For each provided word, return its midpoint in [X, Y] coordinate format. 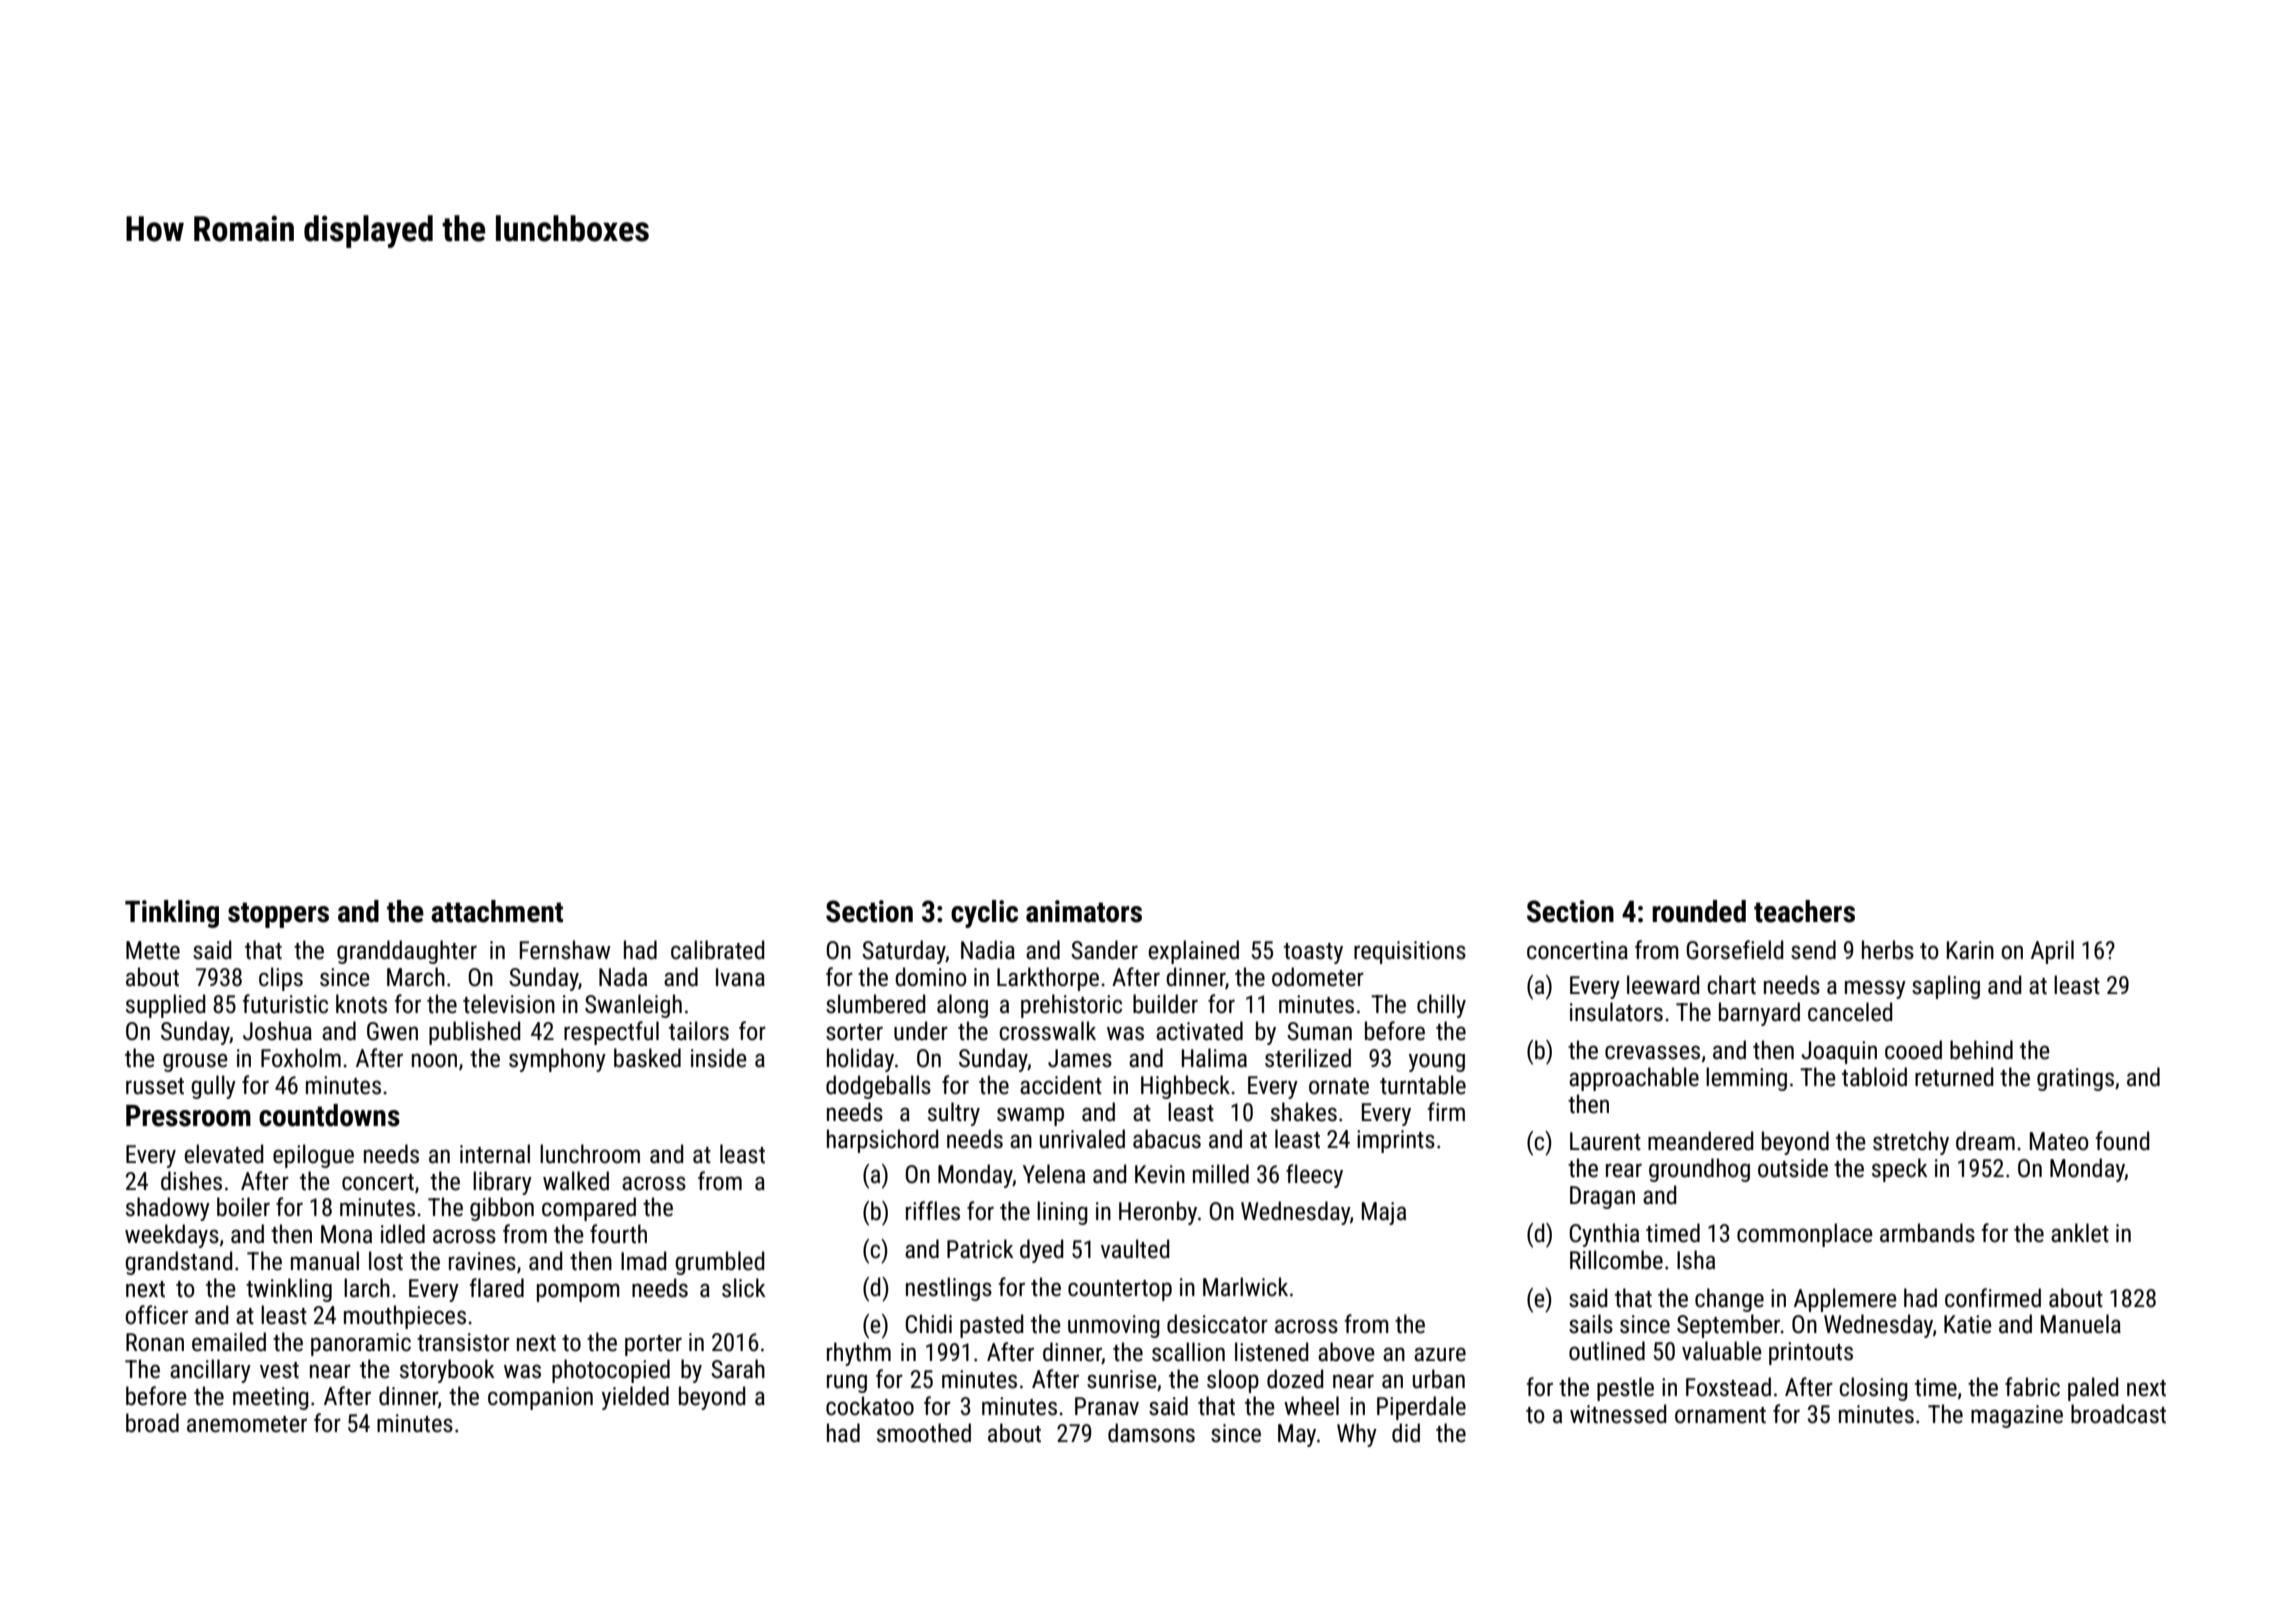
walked [576, 1181]
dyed [1042, 1251]
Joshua [277, 1031]
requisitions [1410, 952]
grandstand [179, 1263]
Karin [1970, 950]
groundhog [1699, 1170]
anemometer [247, 1424]
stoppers [278, 915]
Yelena [1054, 1174]
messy [1875, 989]
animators [1084, 911]
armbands [1927, 1233]
